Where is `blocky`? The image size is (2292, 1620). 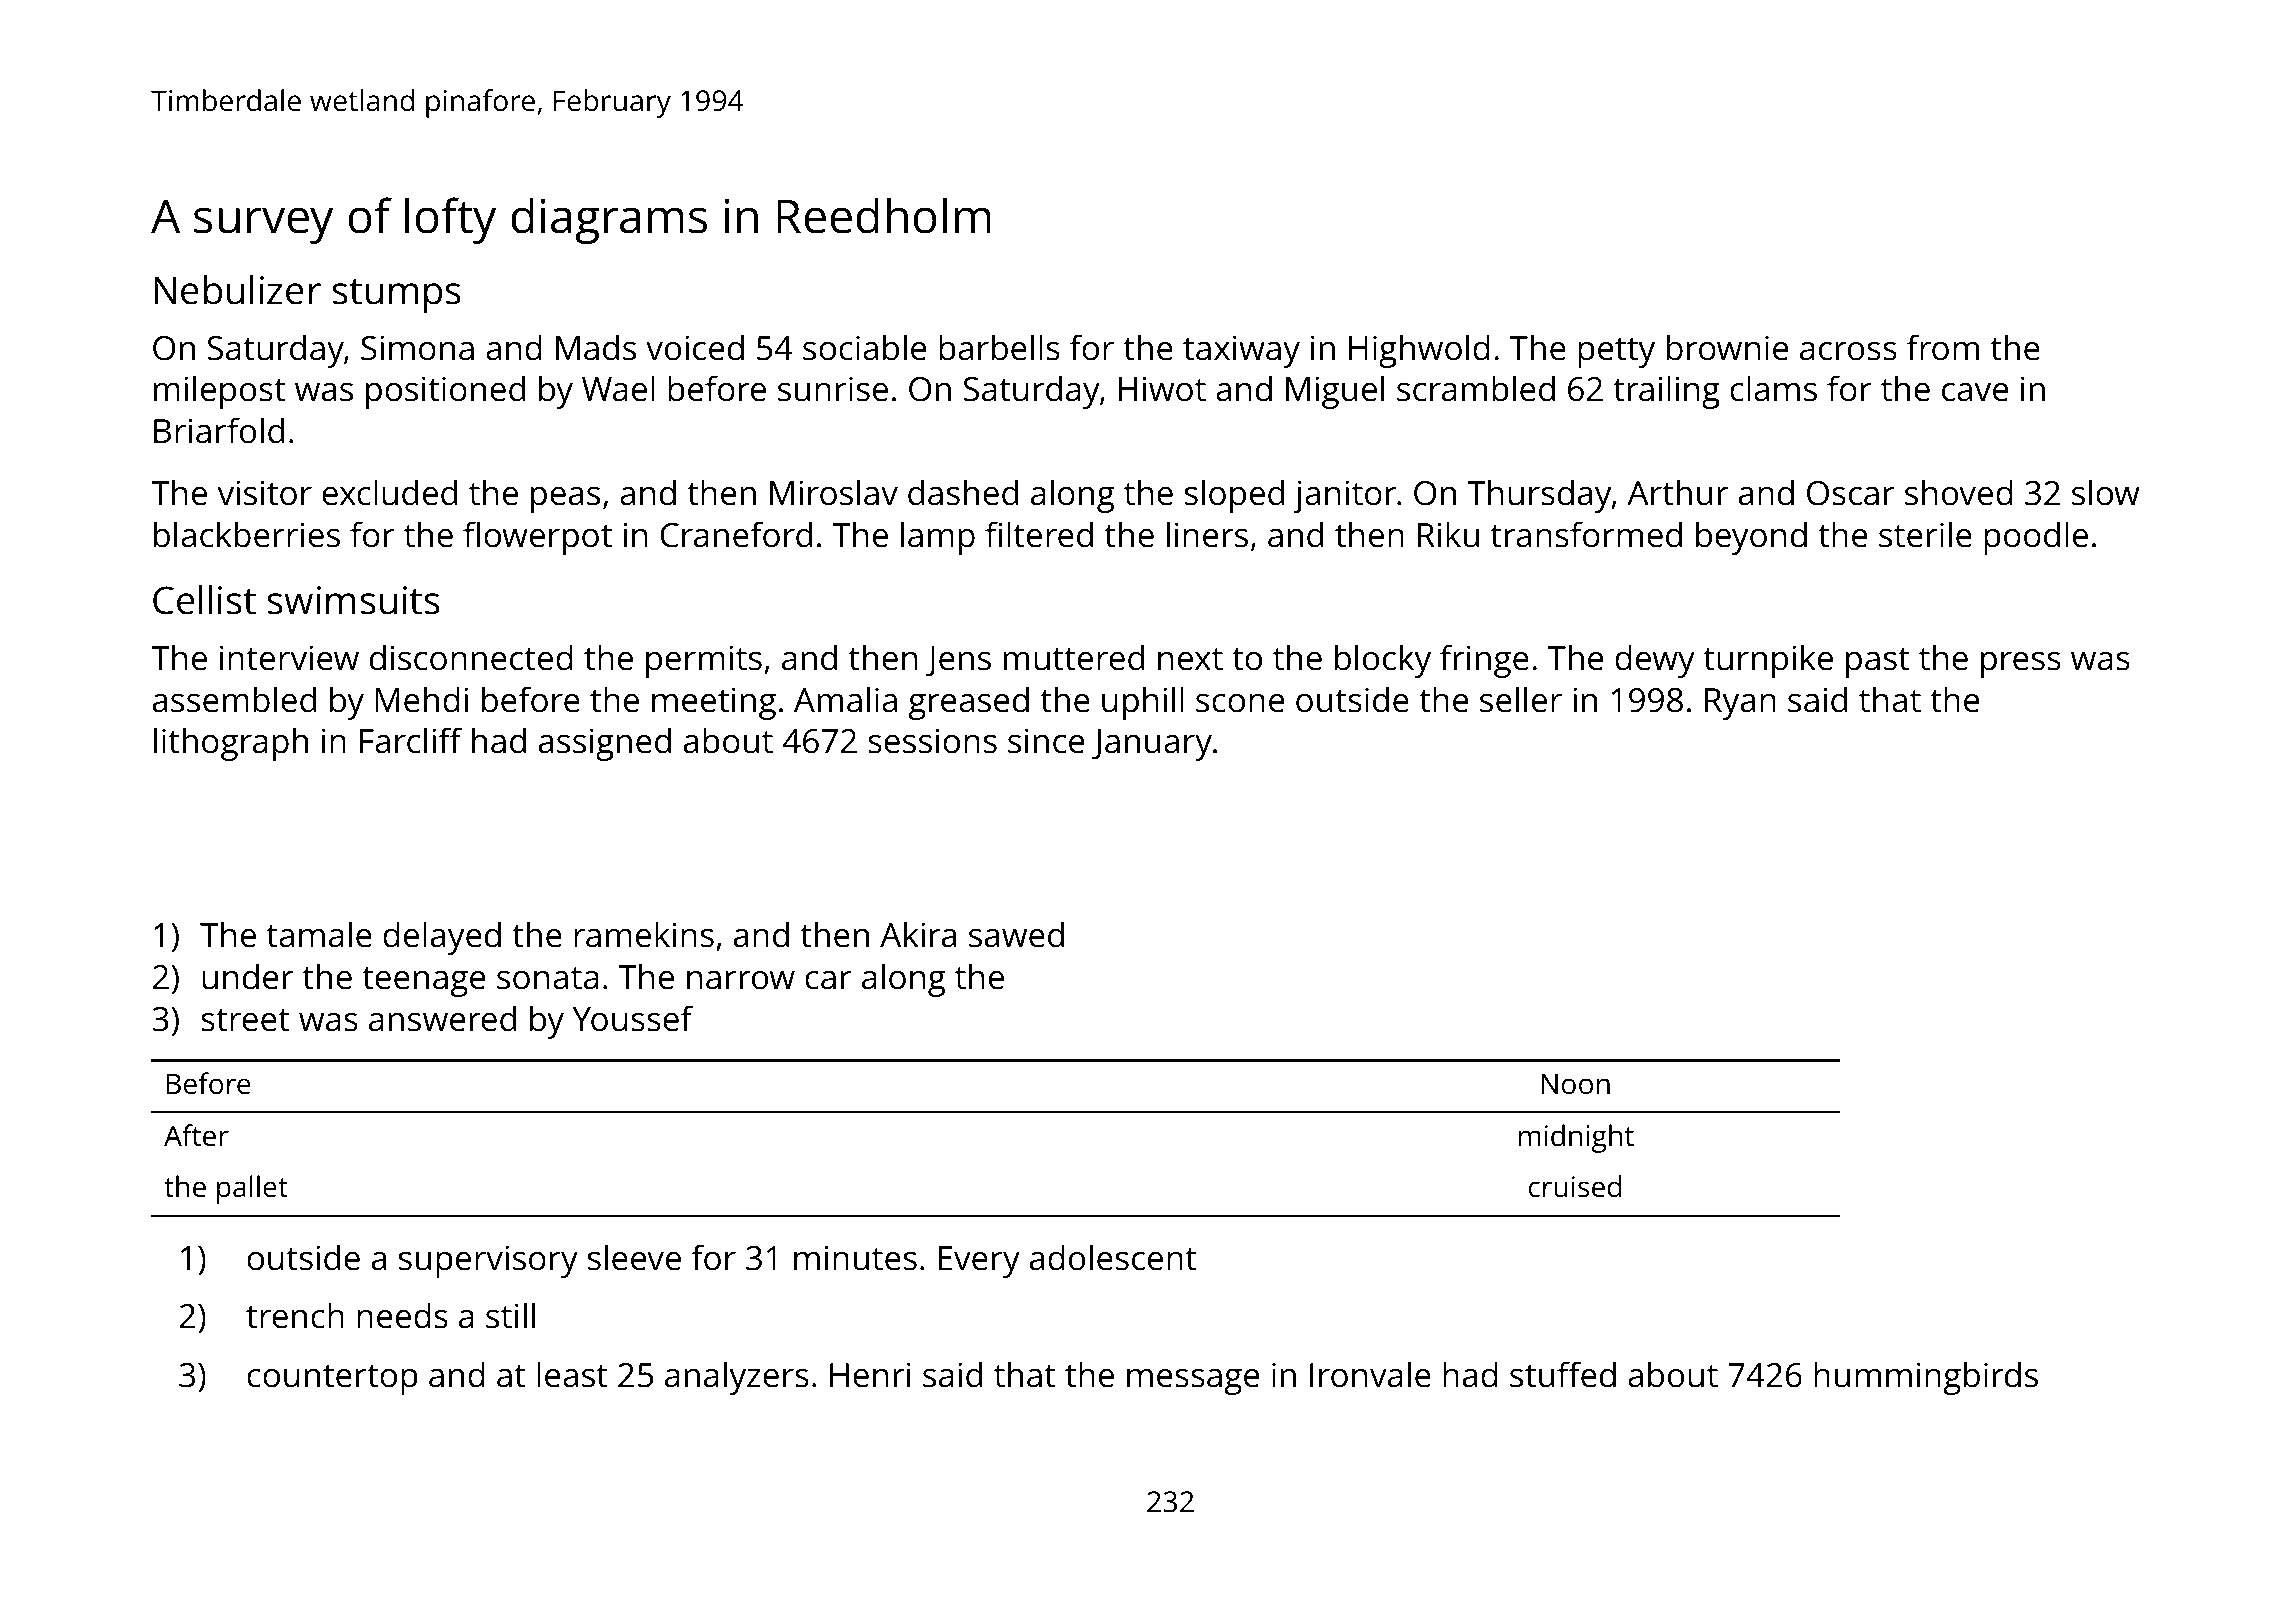 blocky is located at coordinates (1383, 661).
